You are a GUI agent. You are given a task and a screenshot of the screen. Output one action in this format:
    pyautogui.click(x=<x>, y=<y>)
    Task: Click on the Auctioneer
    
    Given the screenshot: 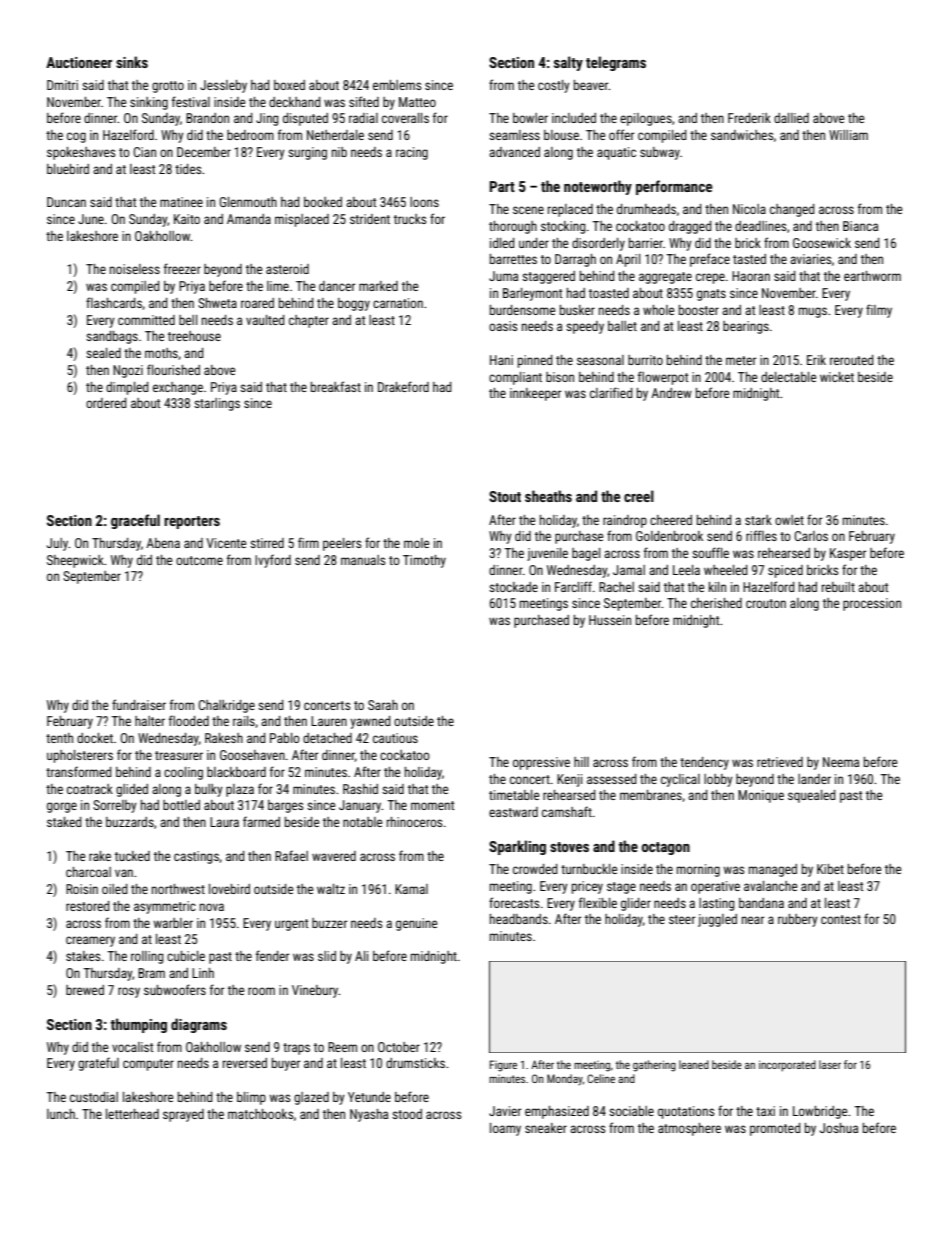 What is the action you would take?
    pyautogui.click(x=79, y=62)
